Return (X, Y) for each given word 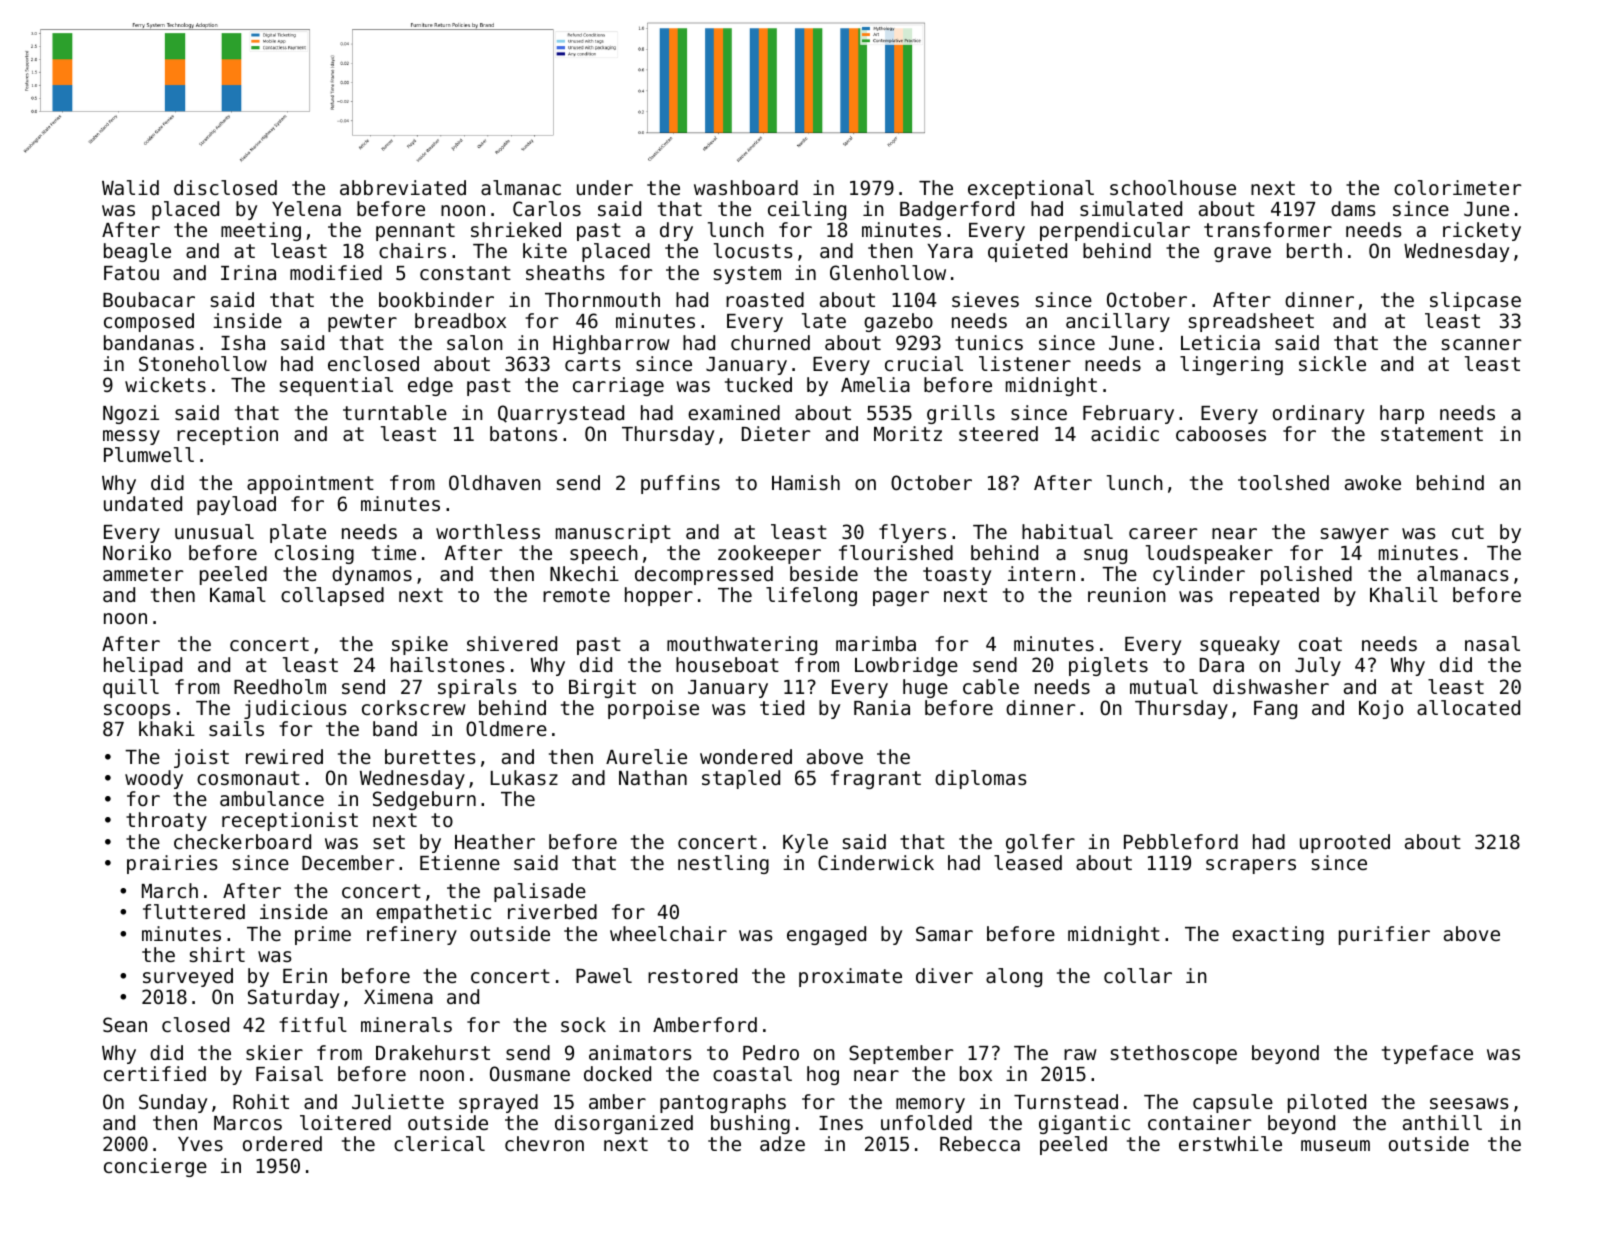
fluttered (194, 911)
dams (1353, 208)
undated (143, 503)
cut (1468, 532)
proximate (850, 977)
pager (901, 598)
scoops (137, 711)
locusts (753, 250)
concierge (155, 1167)
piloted (1327, 1103)
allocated (1468, 707)
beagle (137, 252)
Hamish (806, 482)
